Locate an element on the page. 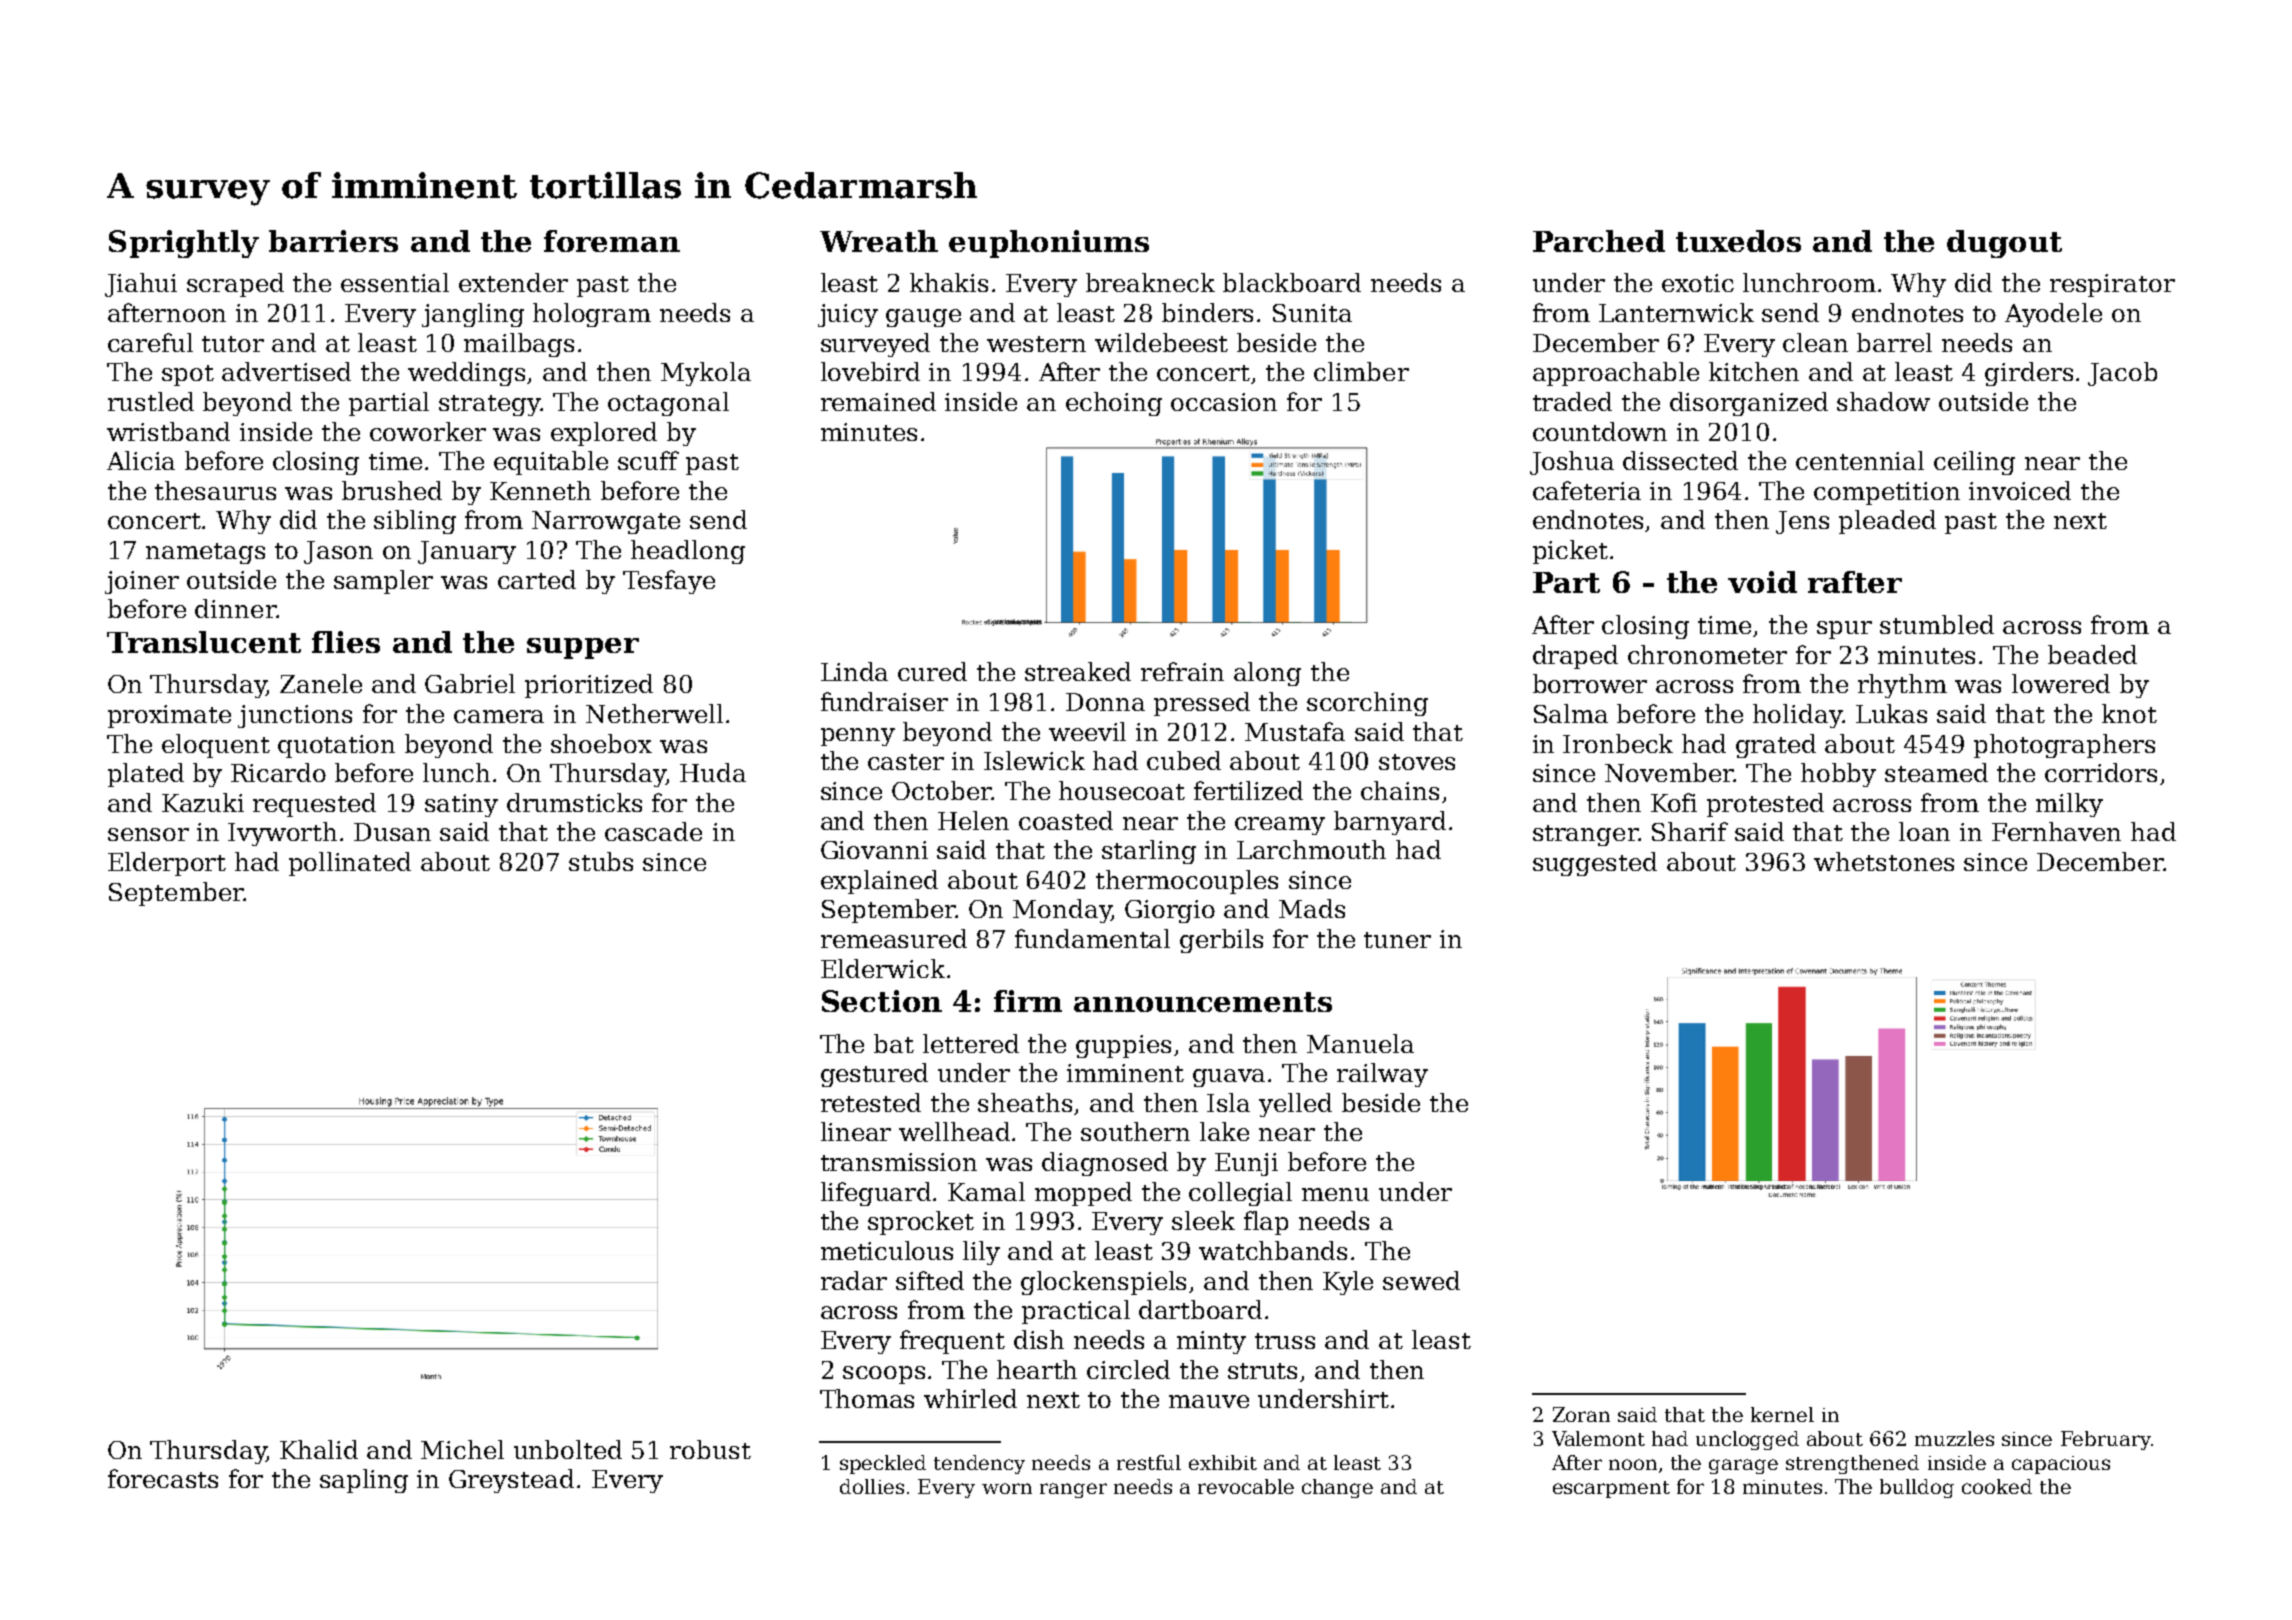 The image size is (2292, 1620). Fernhaven is located at coordinates (2056, 831).
